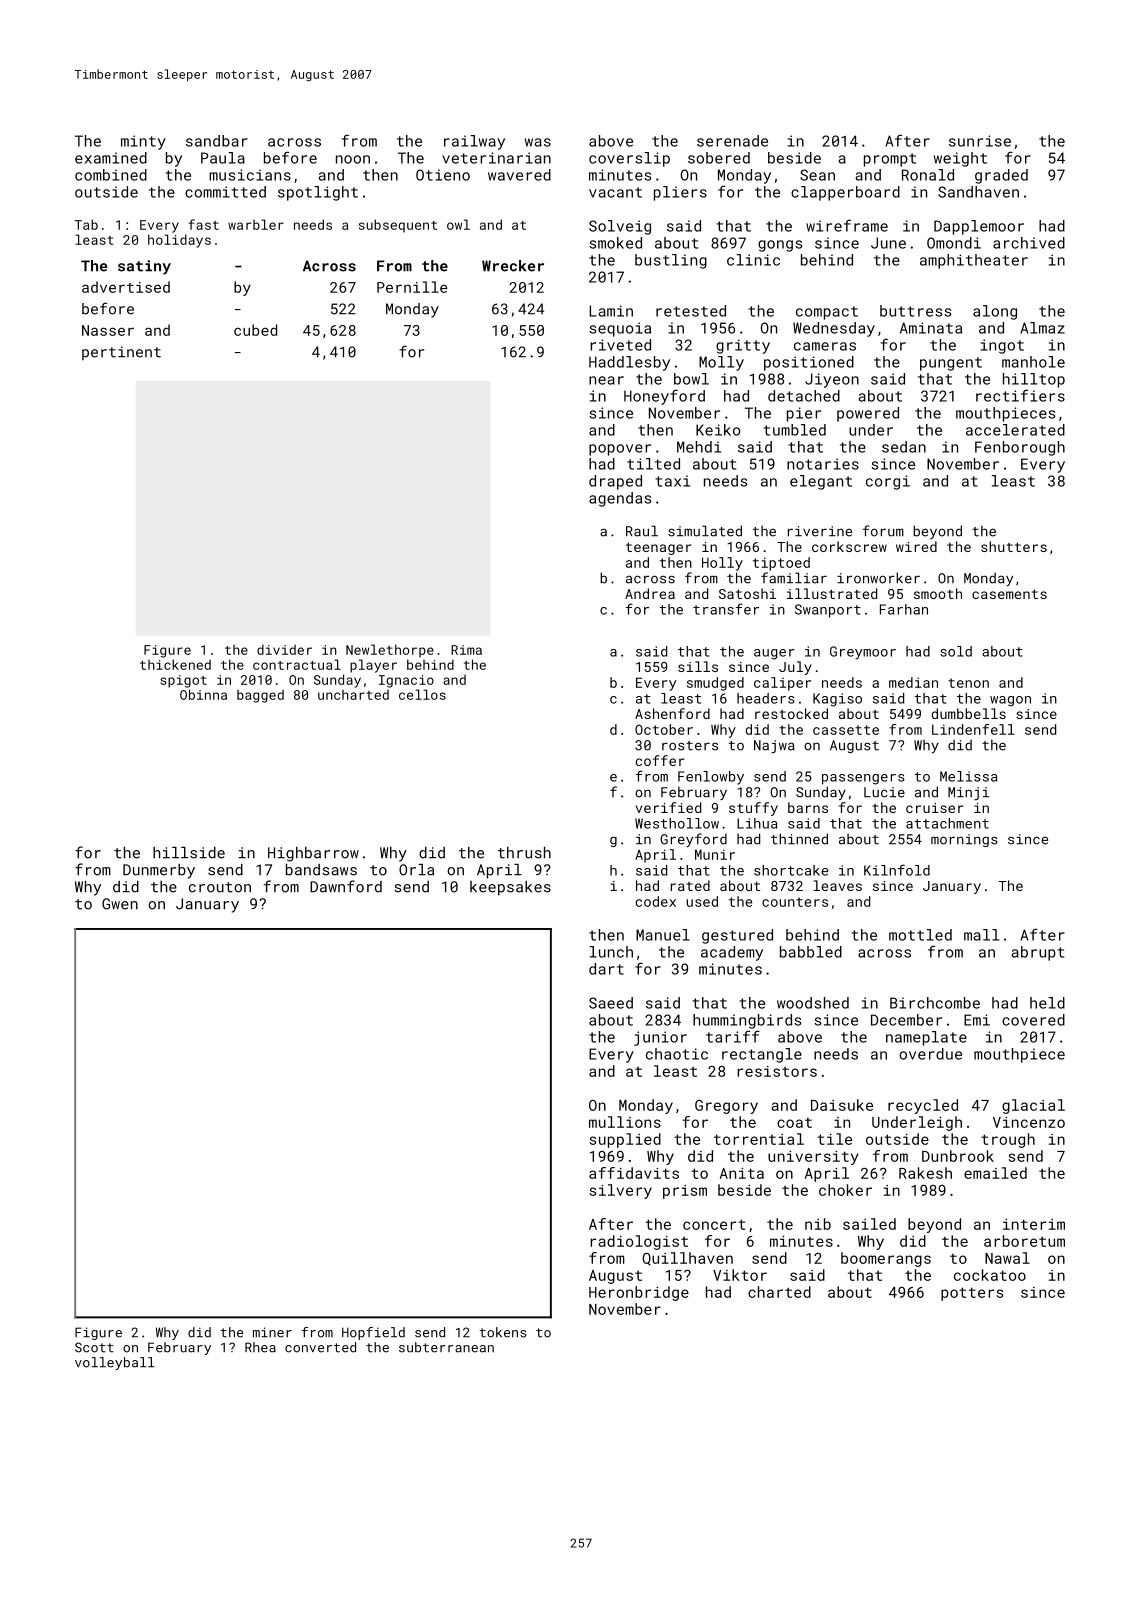  Describe the element at coordinates (353, 159) in the screenshot. I see `noon` at that location.
